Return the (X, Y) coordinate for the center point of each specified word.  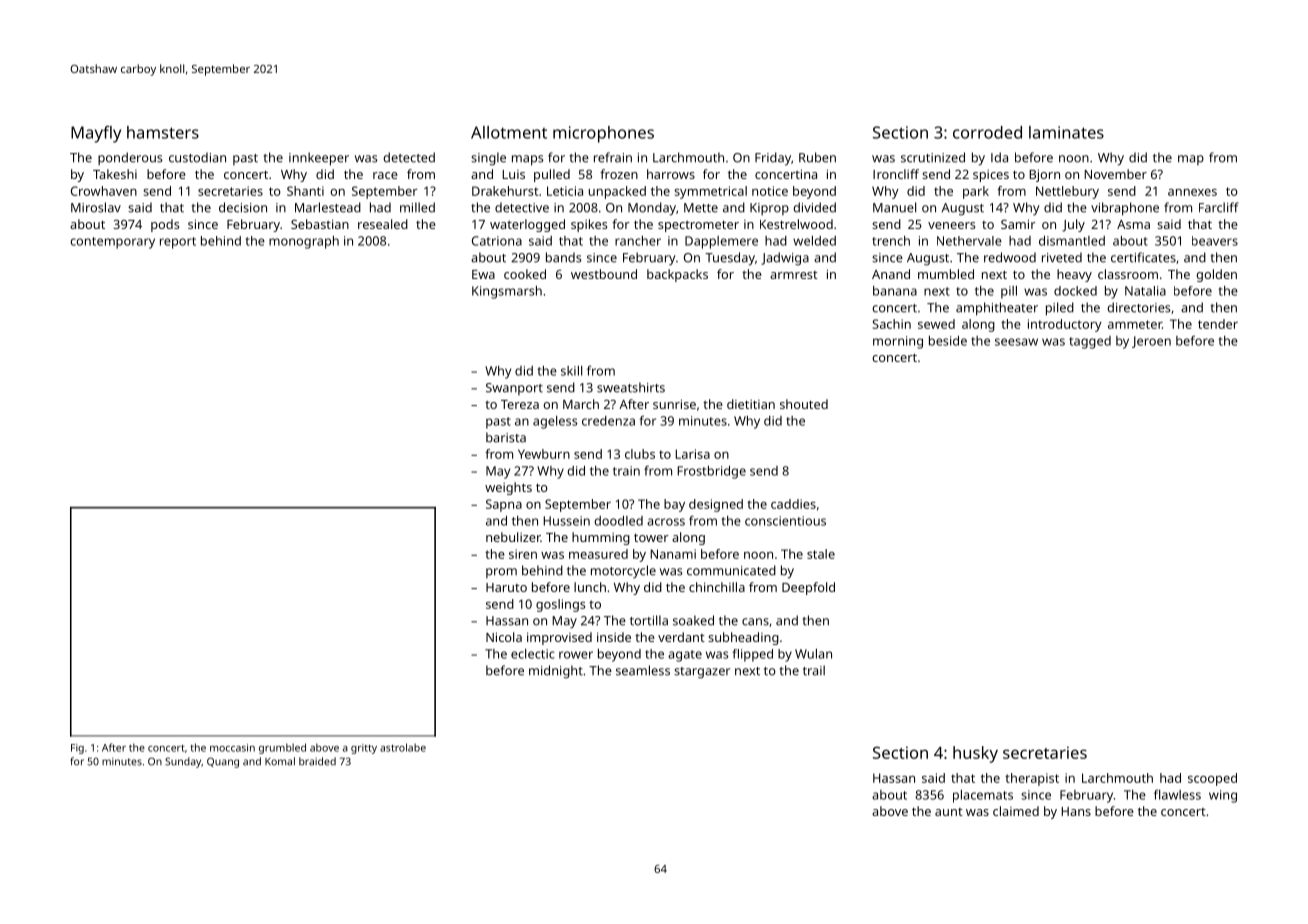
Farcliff (1219, 207)
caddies (793, 504)
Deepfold (808, 588)
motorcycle (623, 572)
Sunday (183, 762)
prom (501, 573)
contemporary (112, 243)
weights (508, 488)
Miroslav (96, 207)
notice (770, 191)
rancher (638, 241)
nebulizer (513, 537)
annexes (1192, 192)
